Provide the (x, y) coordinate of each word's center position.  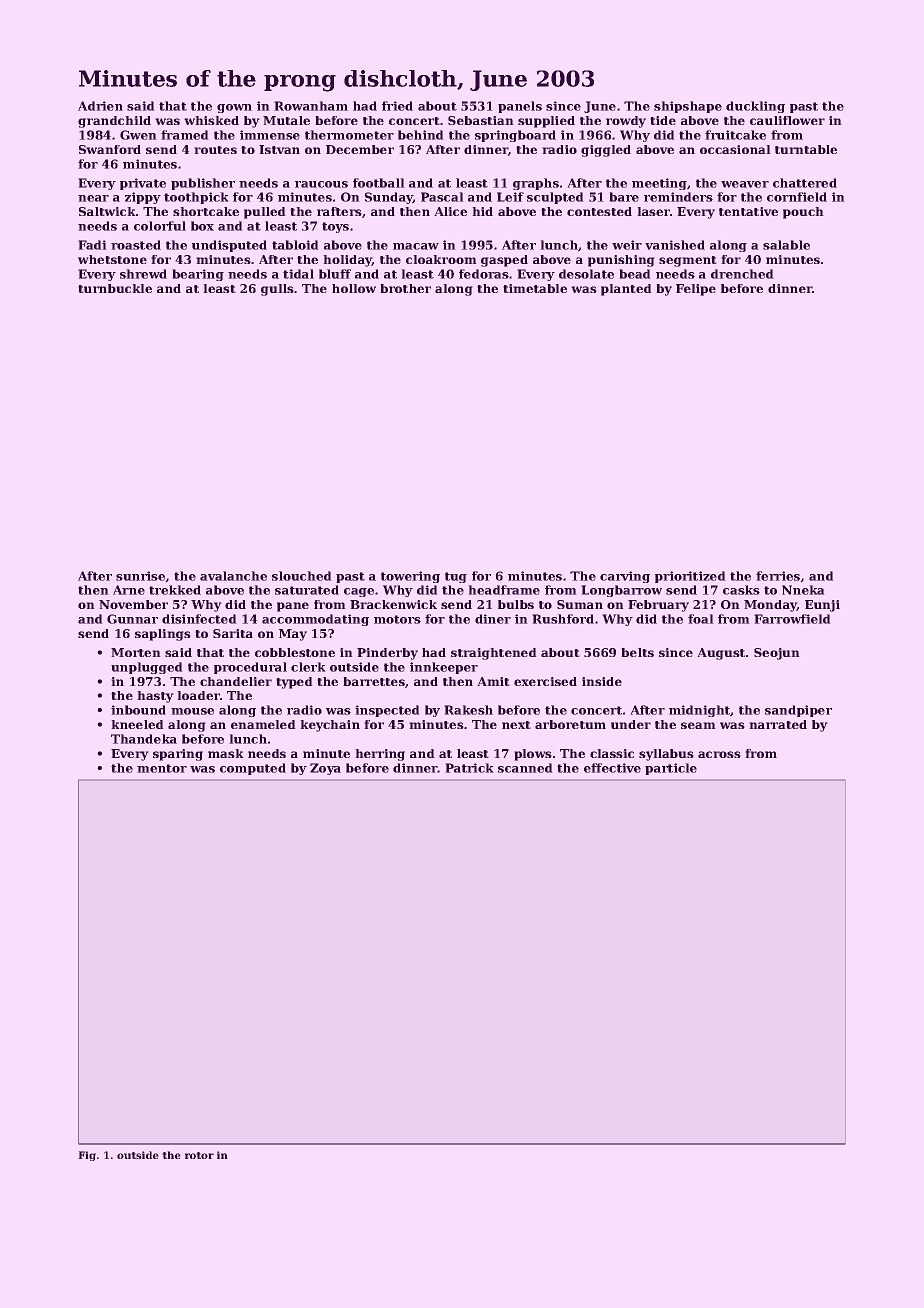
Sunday (389, 198)
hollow (354, 288)
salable (786, 245)
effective (612, 768)
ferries (778, 576)
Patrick (469, 768)
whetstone (112, 259)
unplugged (147, 668)
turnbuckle (115, 288)
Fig (87, 1156)
